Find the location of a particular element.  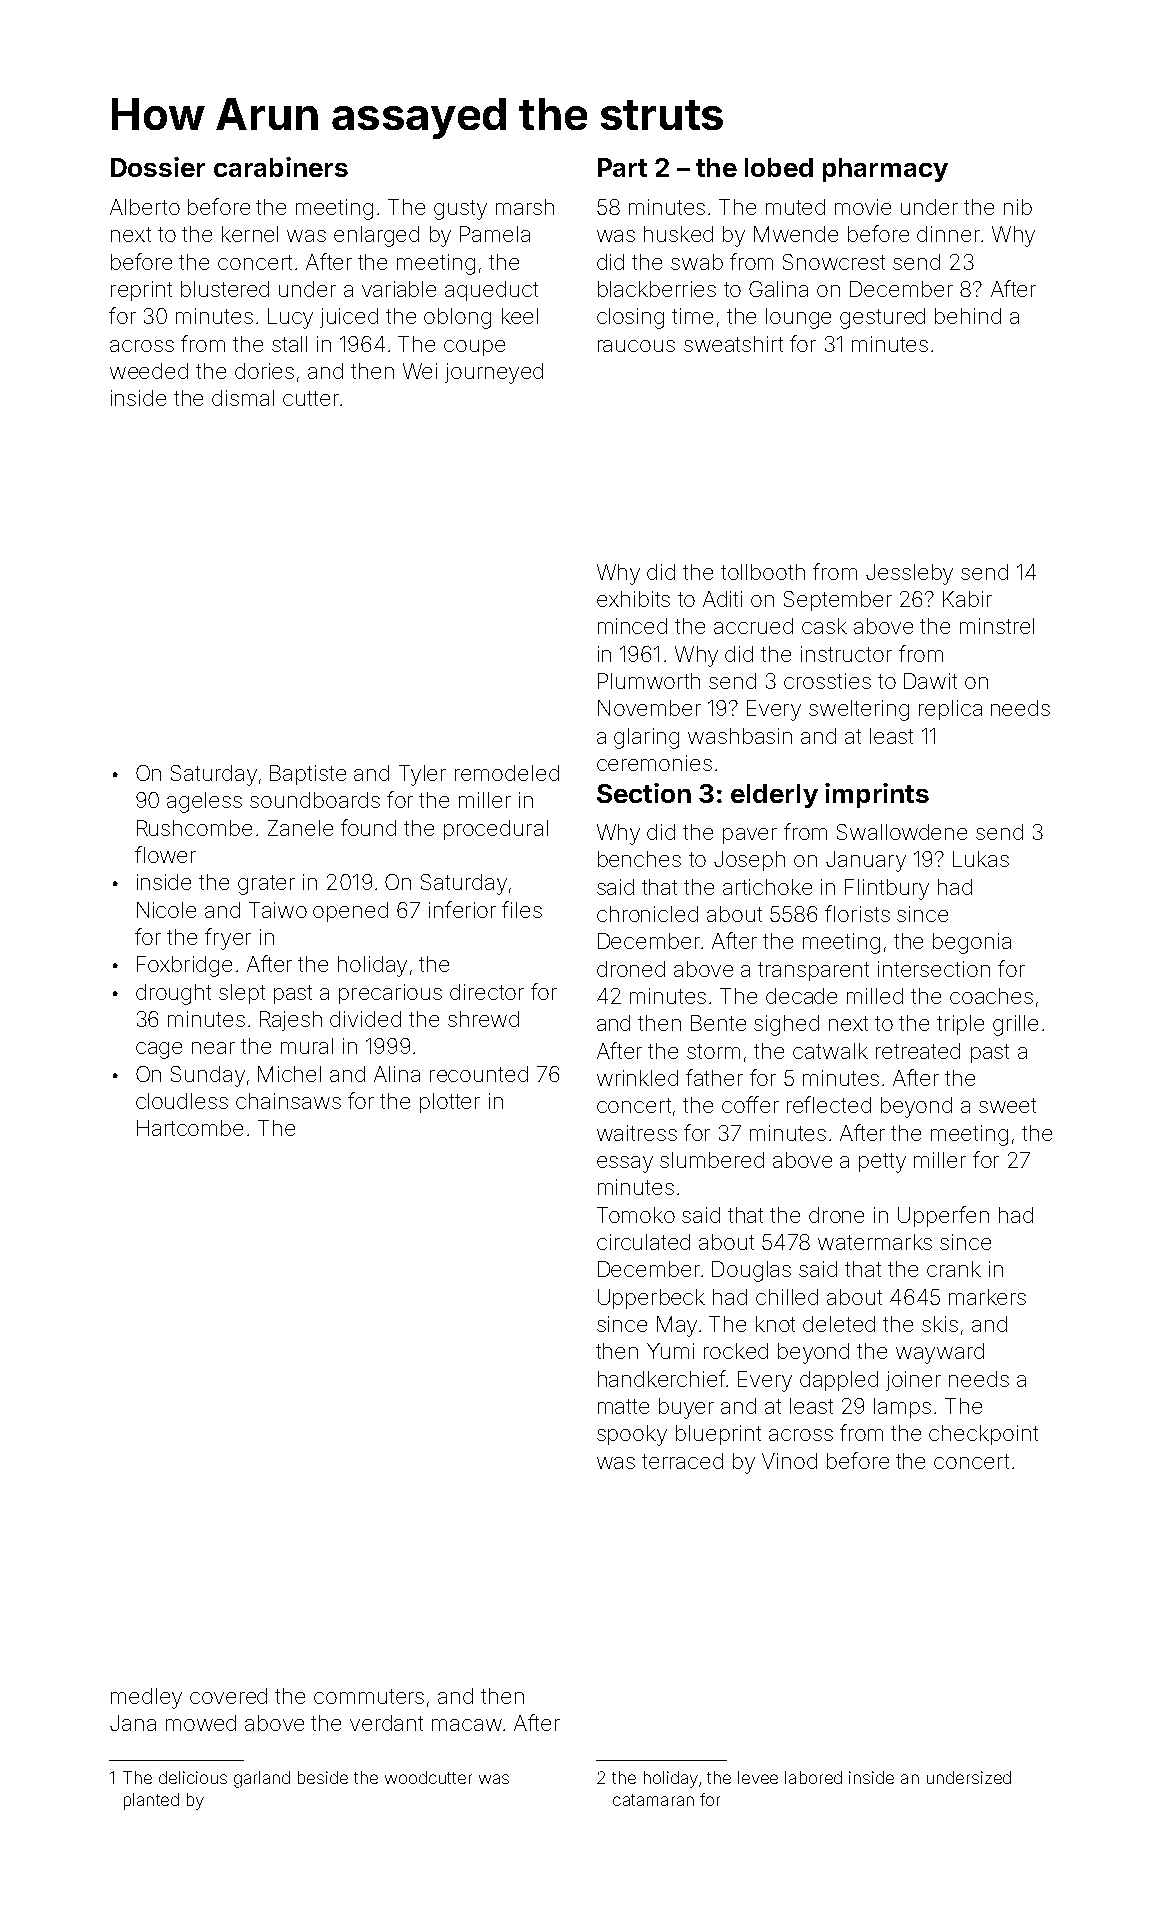

sweatshirt is located at coordinates (733, 344).
